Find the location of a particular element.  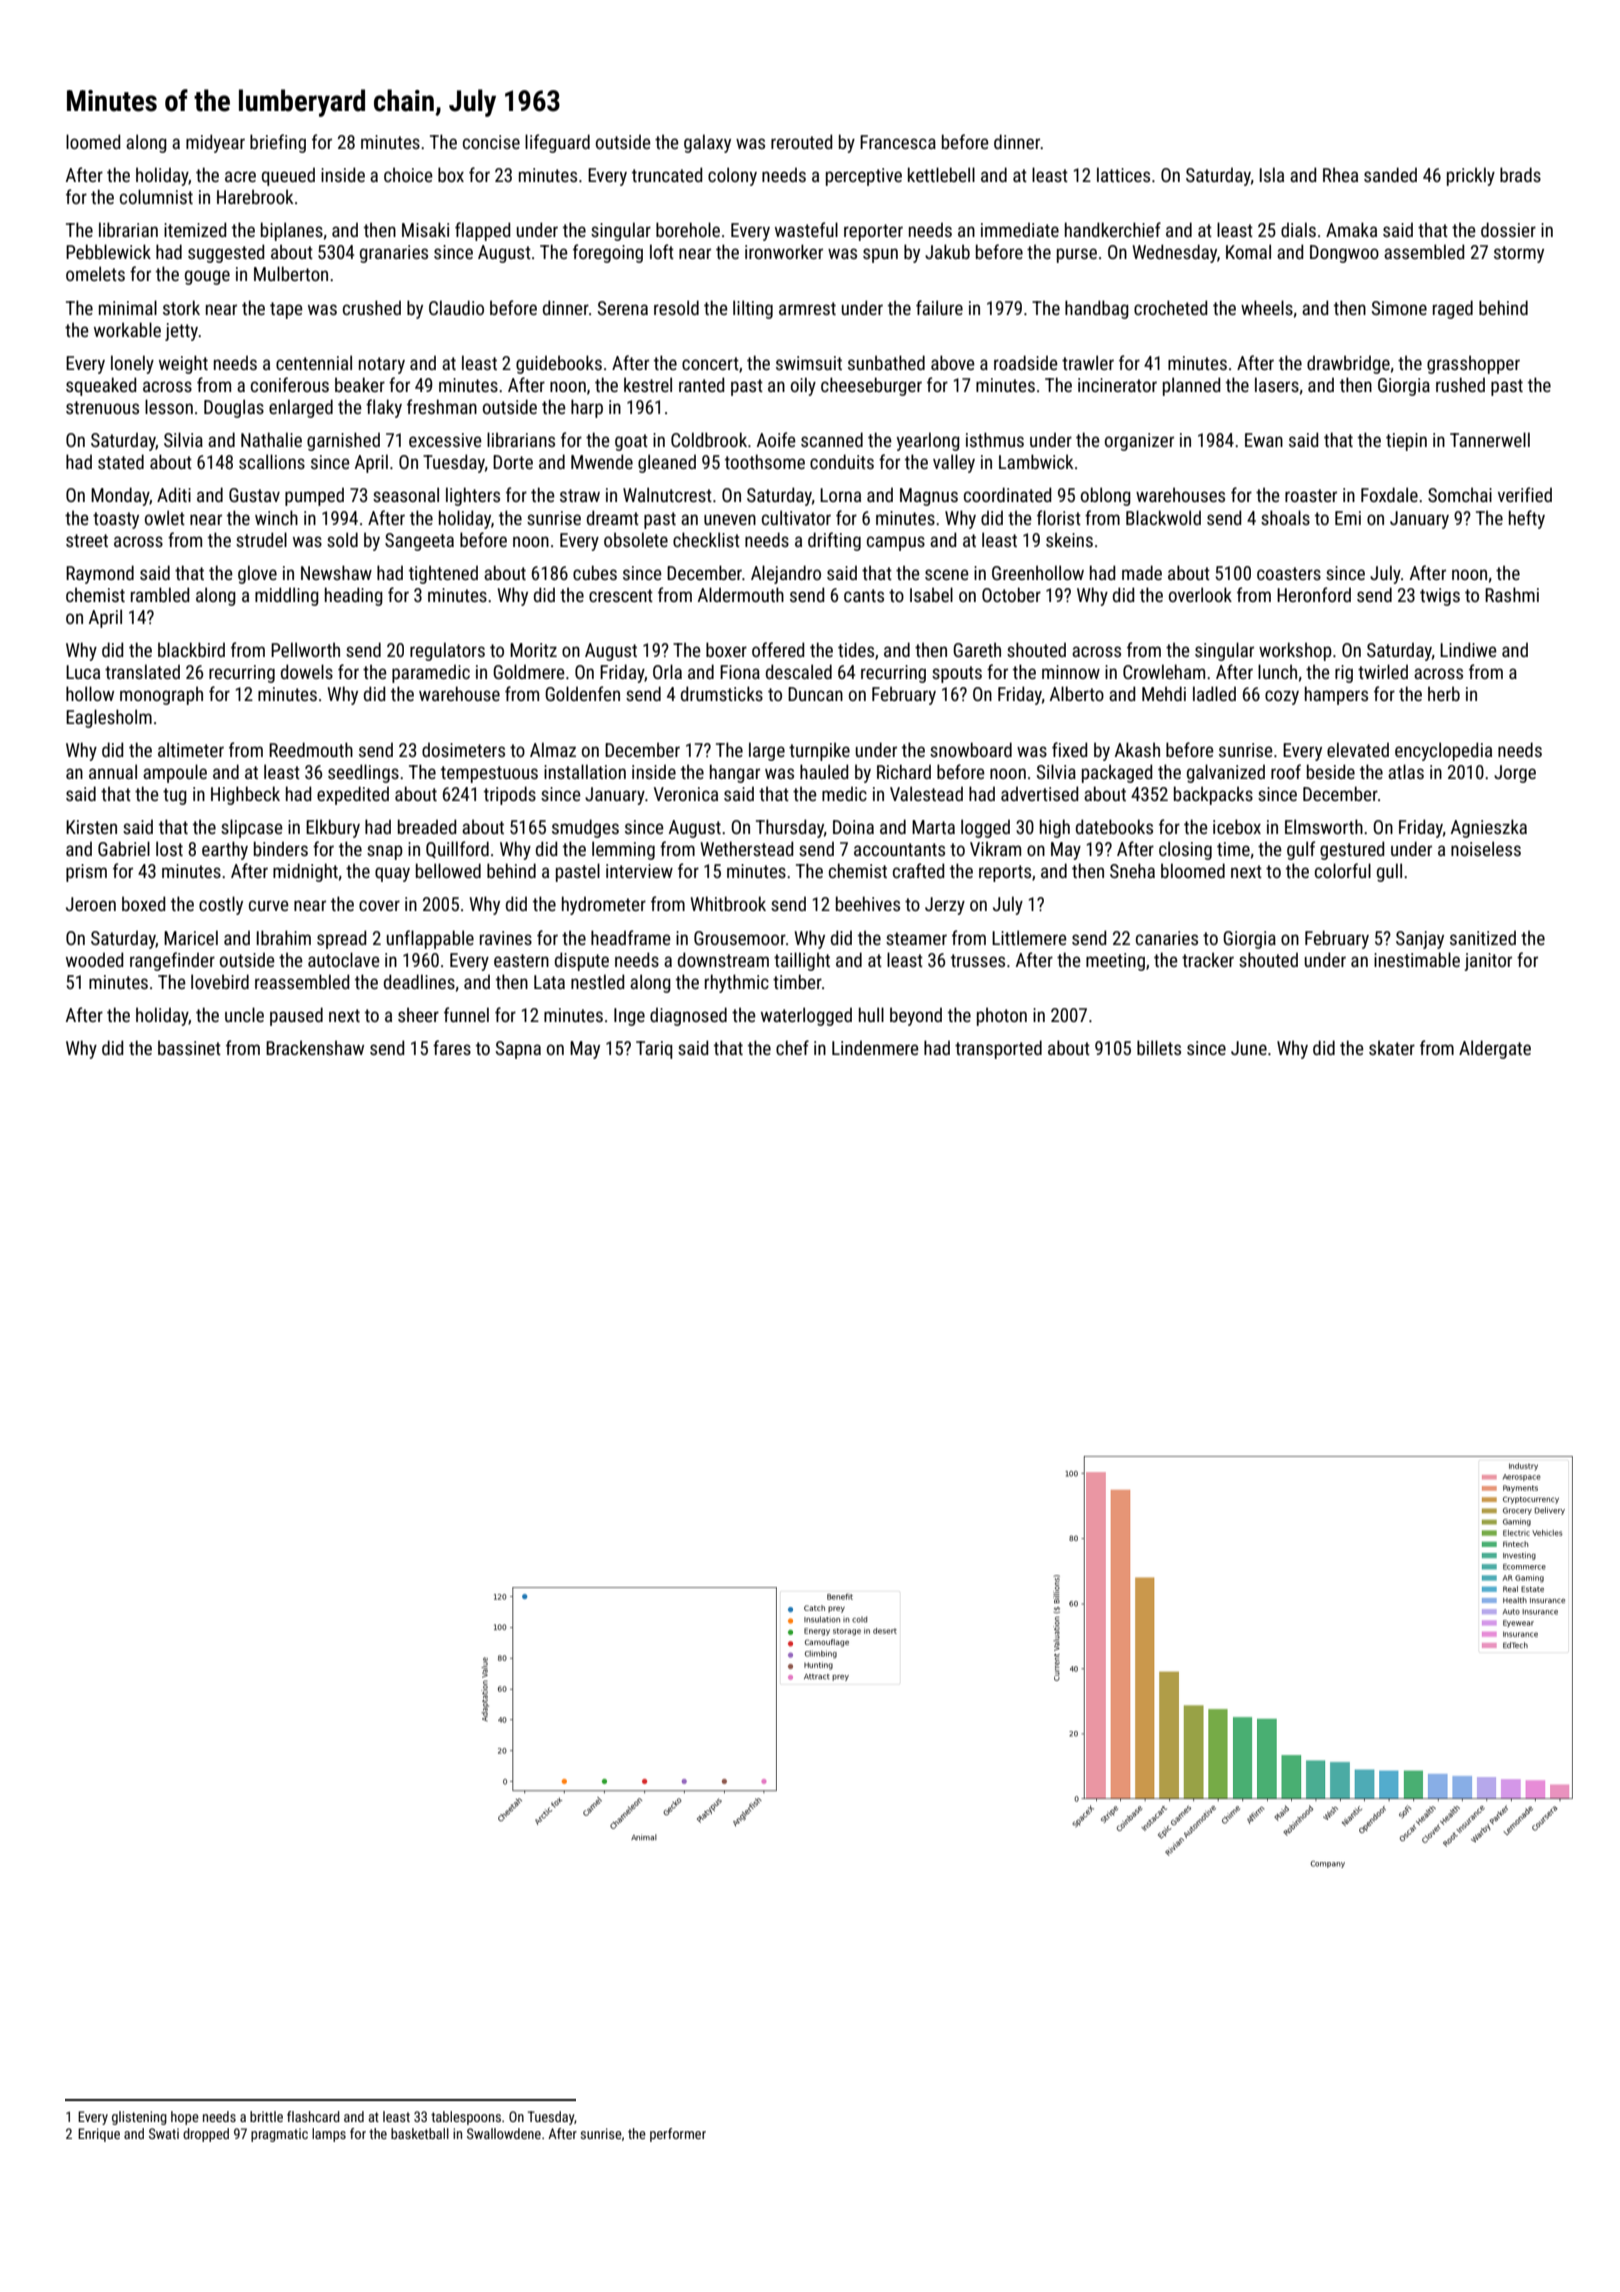

skater is located at coordinates (1392, 1047).
